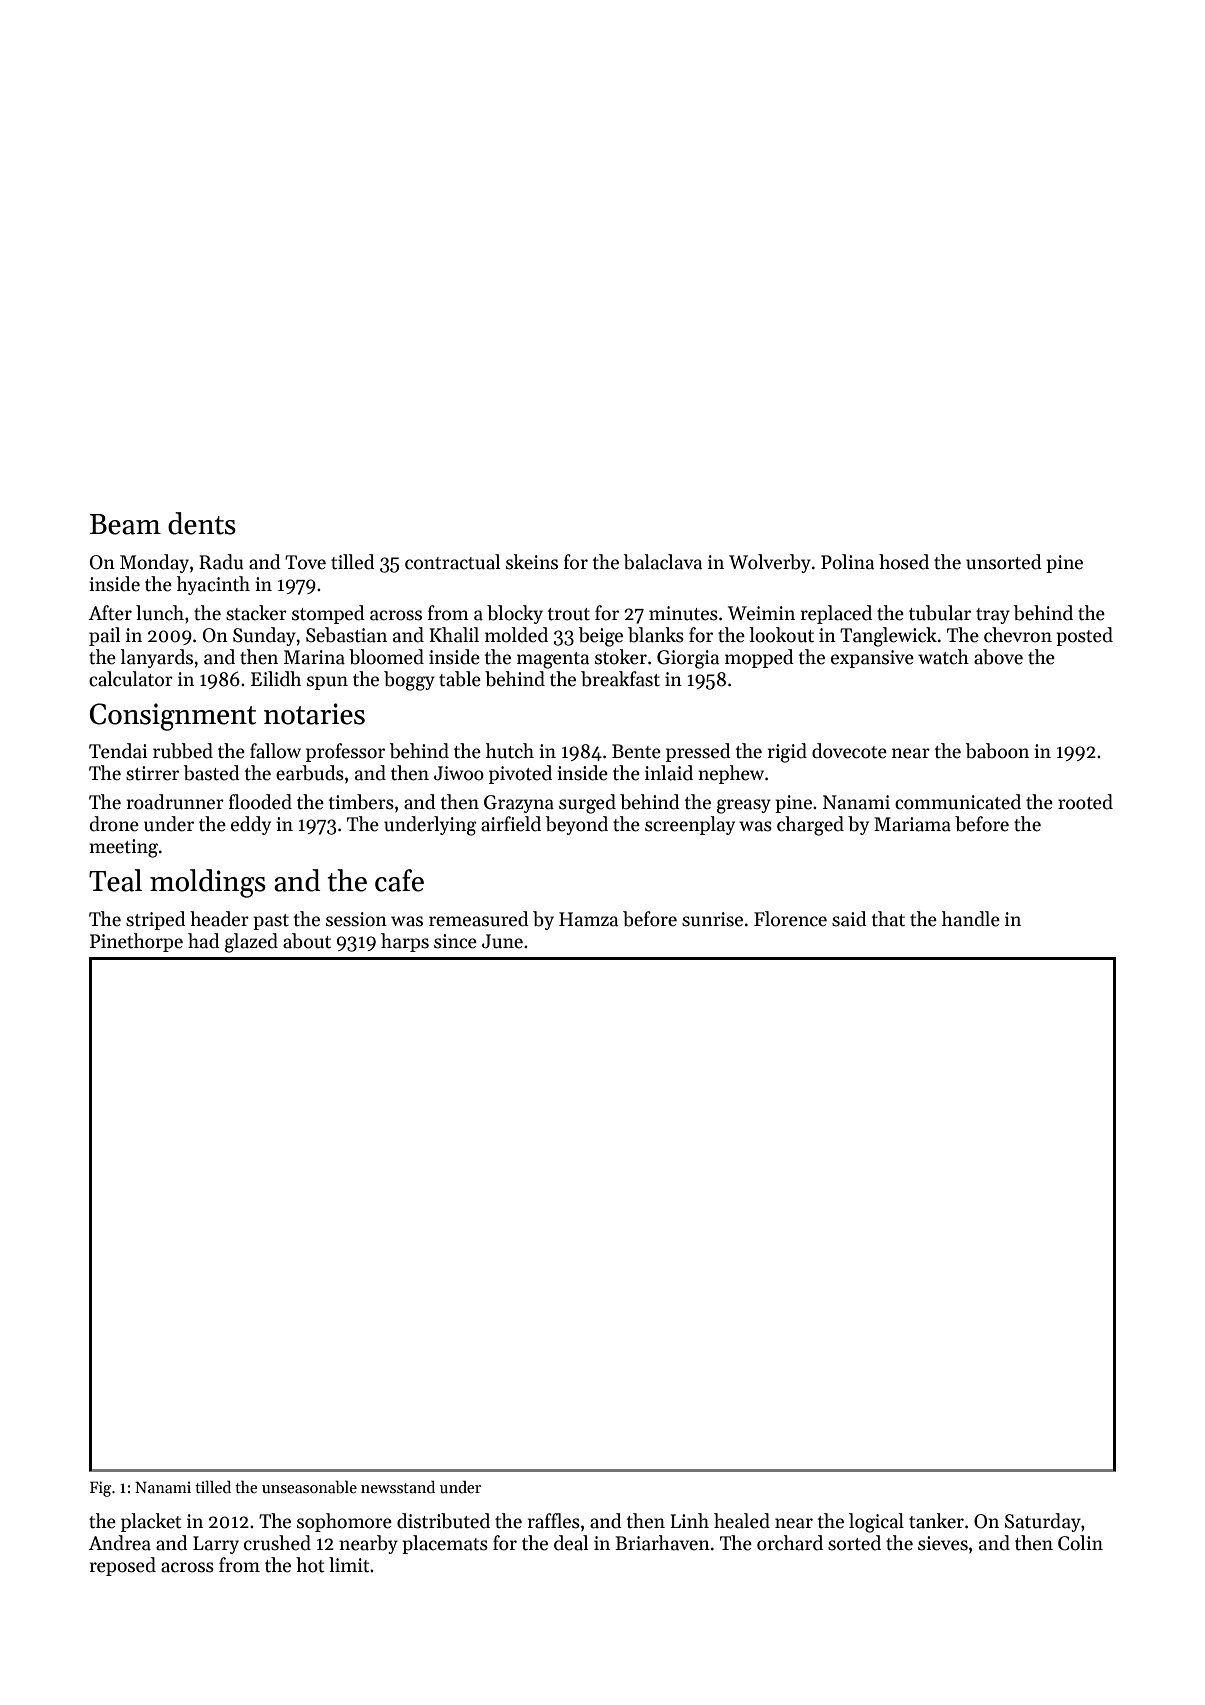 This image has width=1205, height=1705. What do you see at coordinates (349, 1565) in the image?
I see `limit` at bounding box center [349, 1565].
